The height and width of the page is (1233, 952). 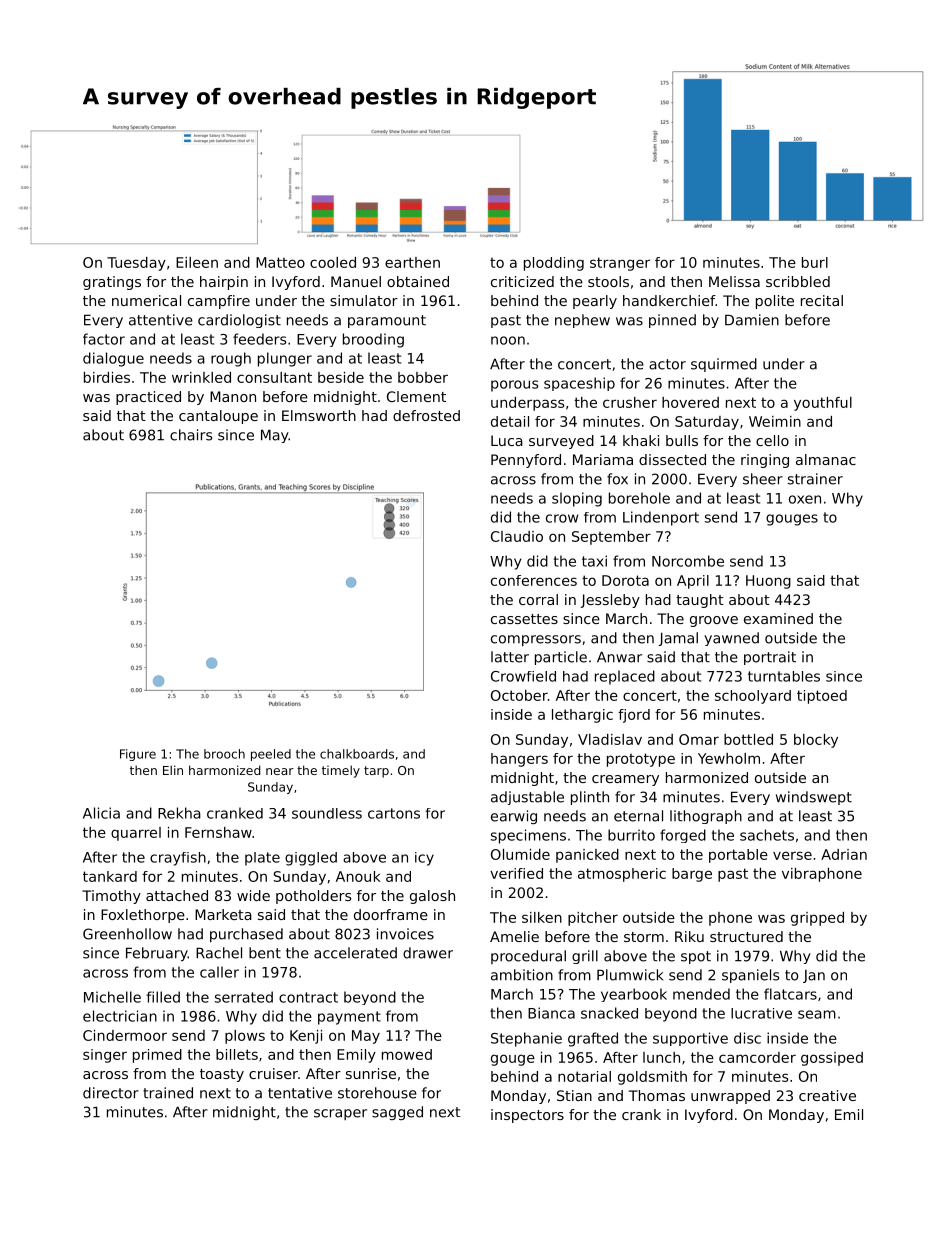 I want to click on handkerchief, so click(x=669, y=300).
